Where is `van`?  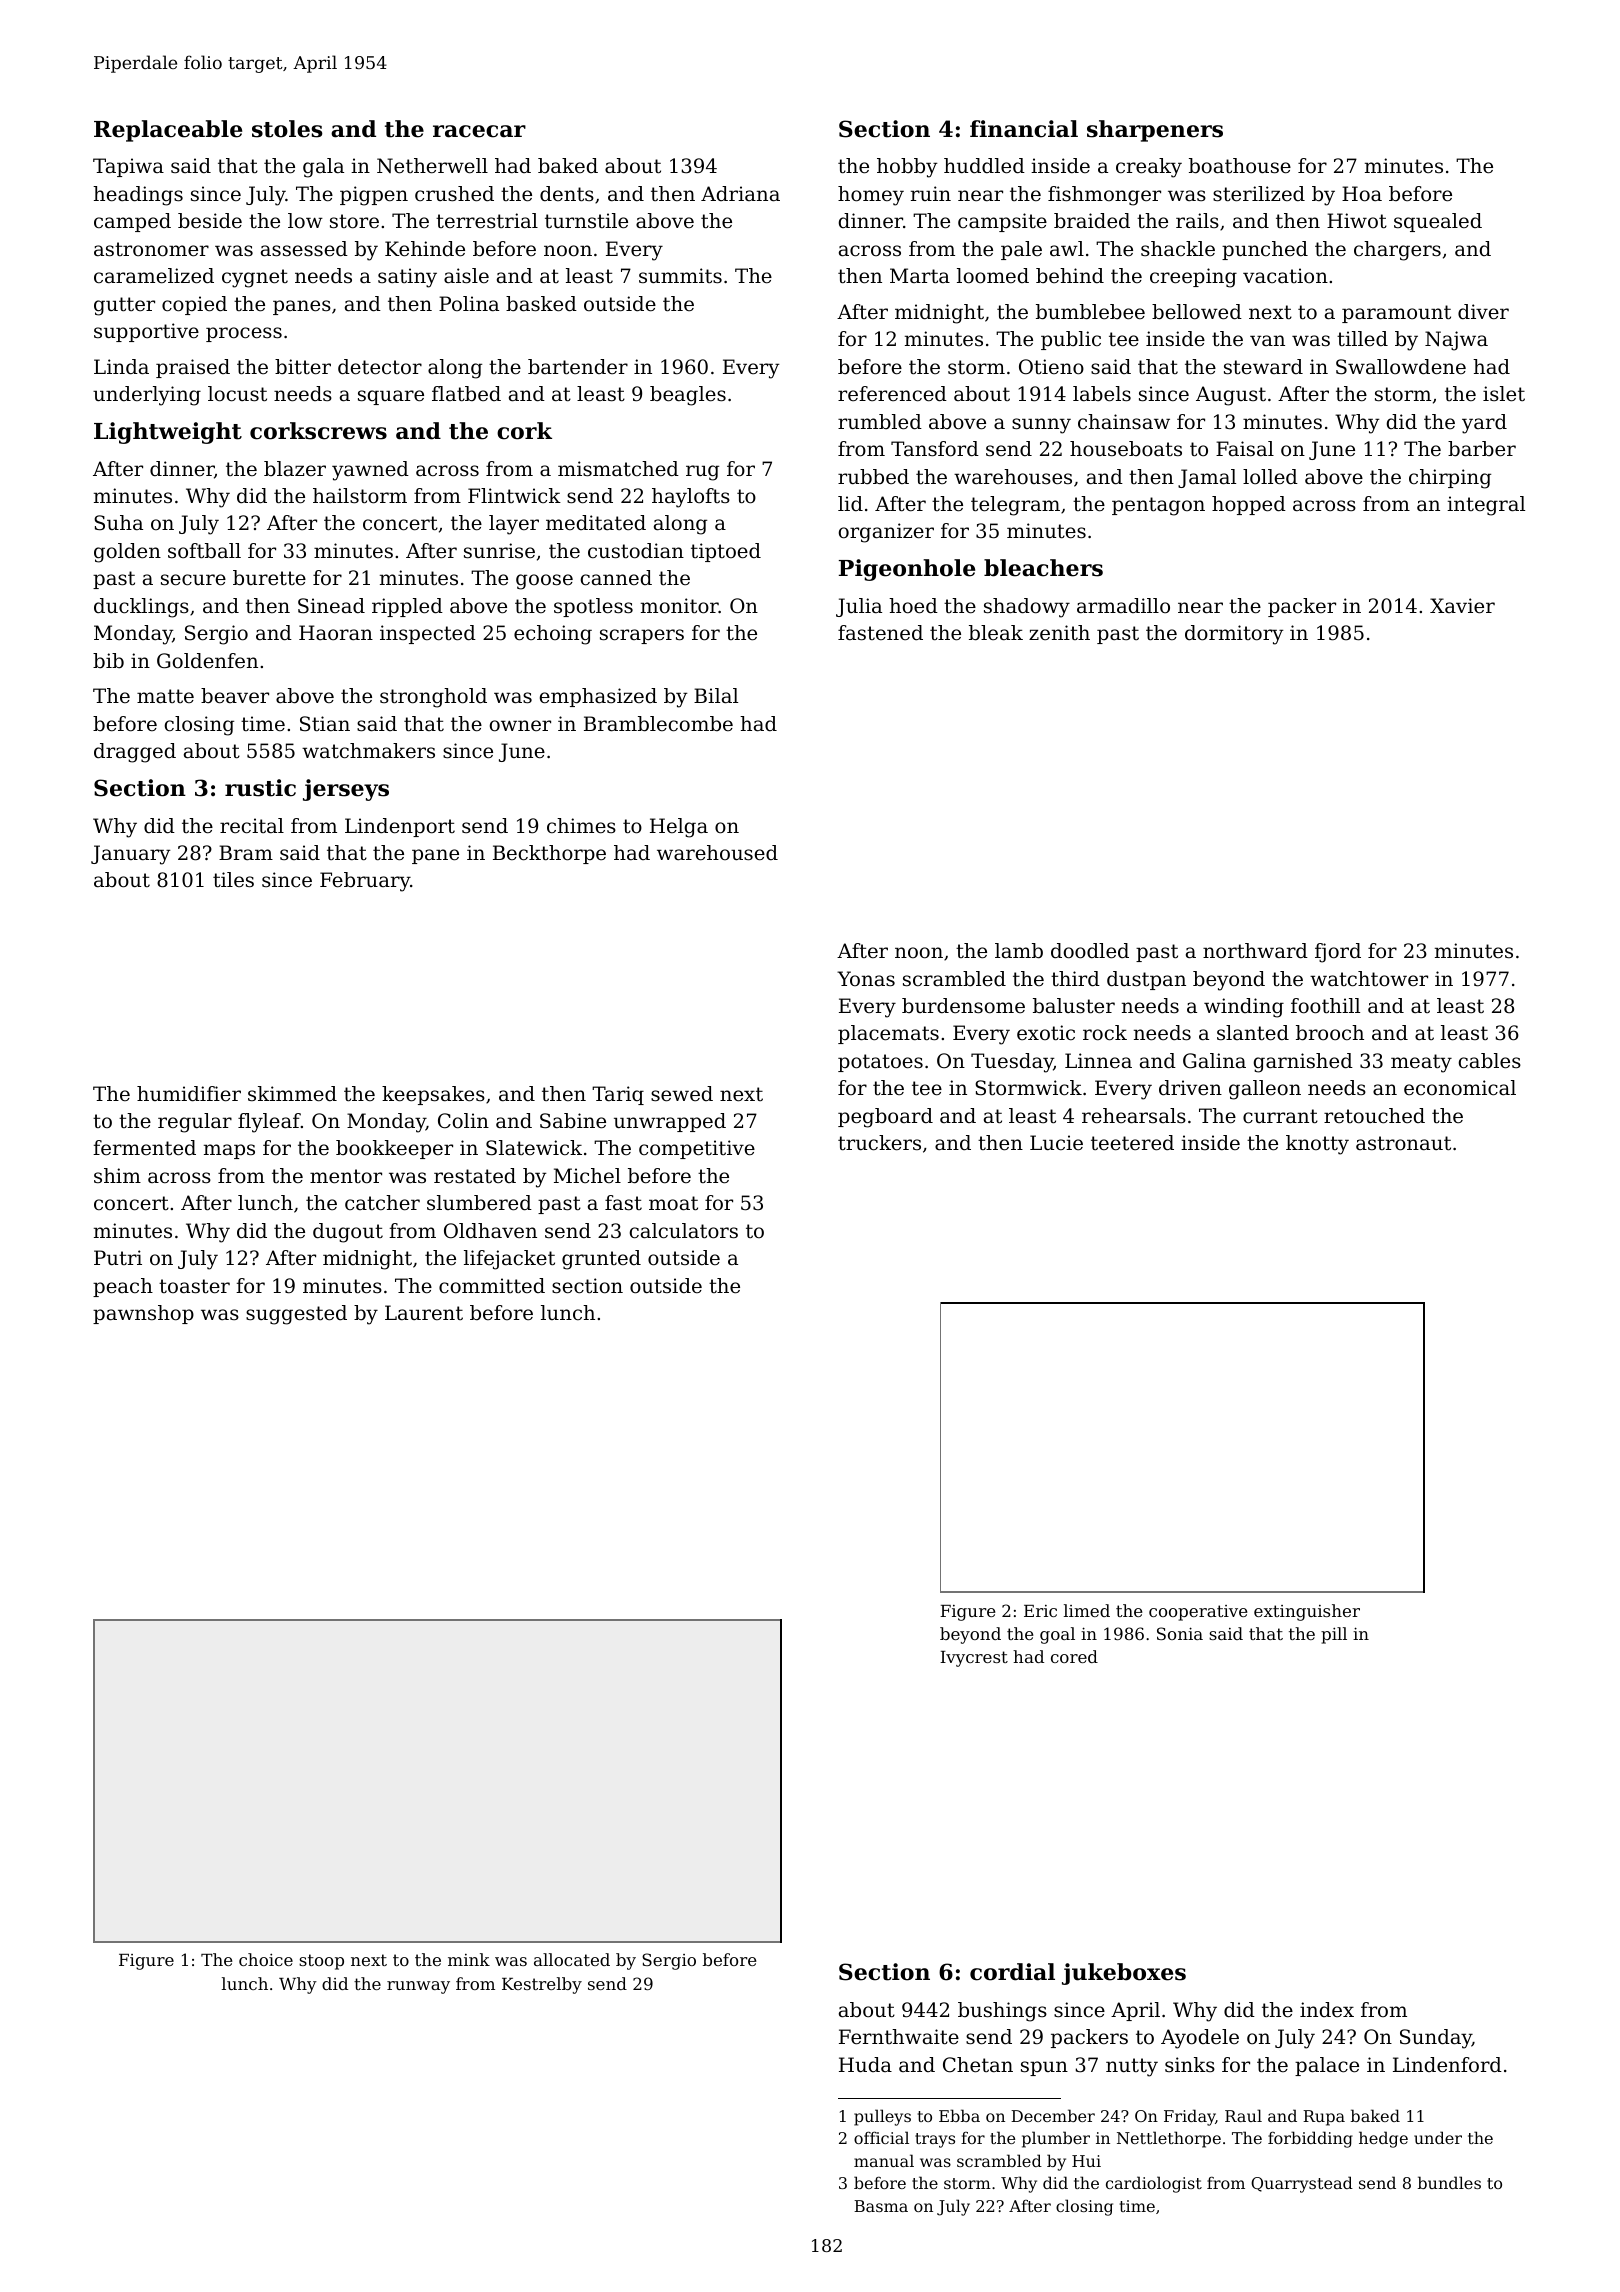
van is located at coordinates (1267, 340).
